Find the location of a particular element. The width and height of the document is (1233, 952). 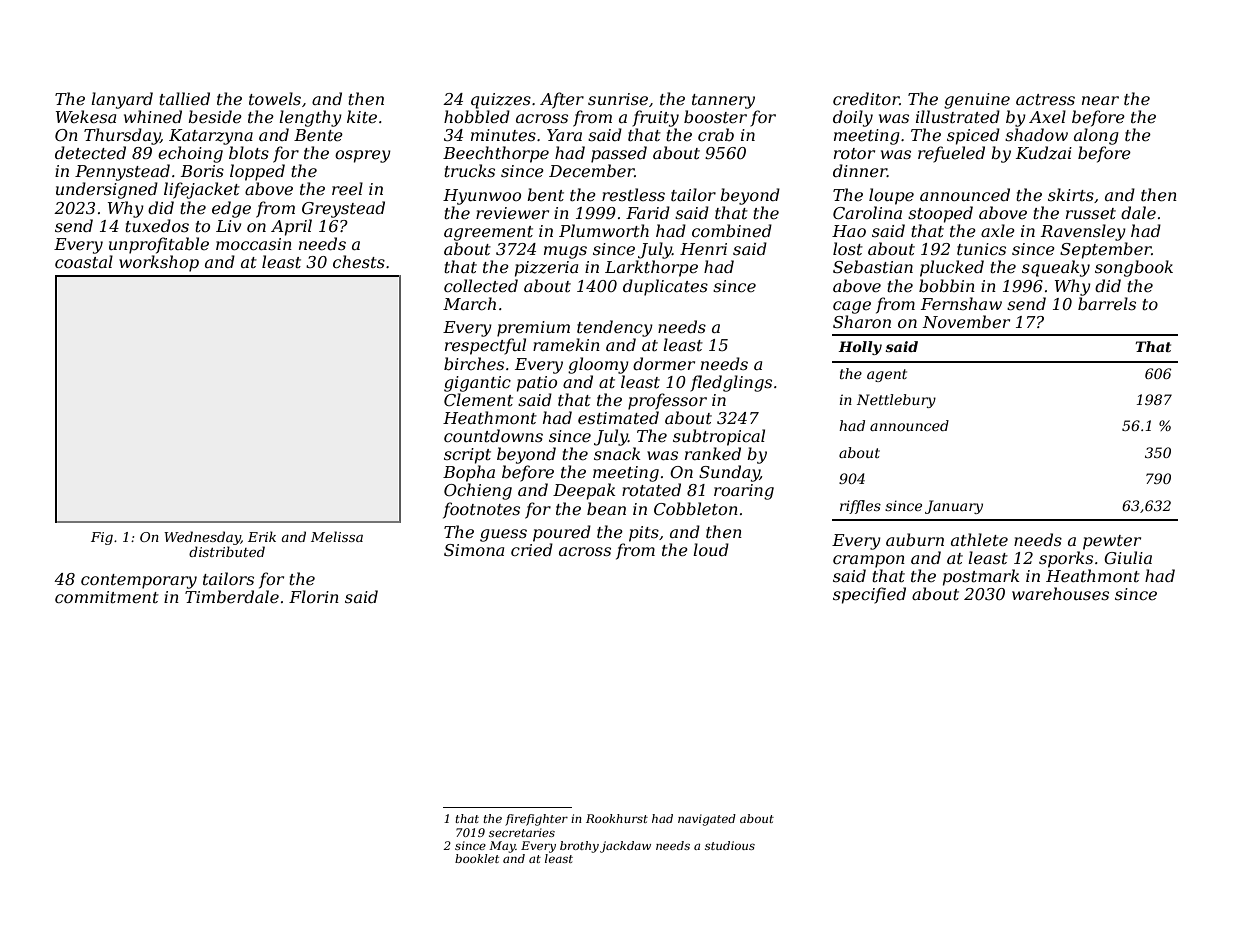

bobbin is located at coordinates (947, 285).
